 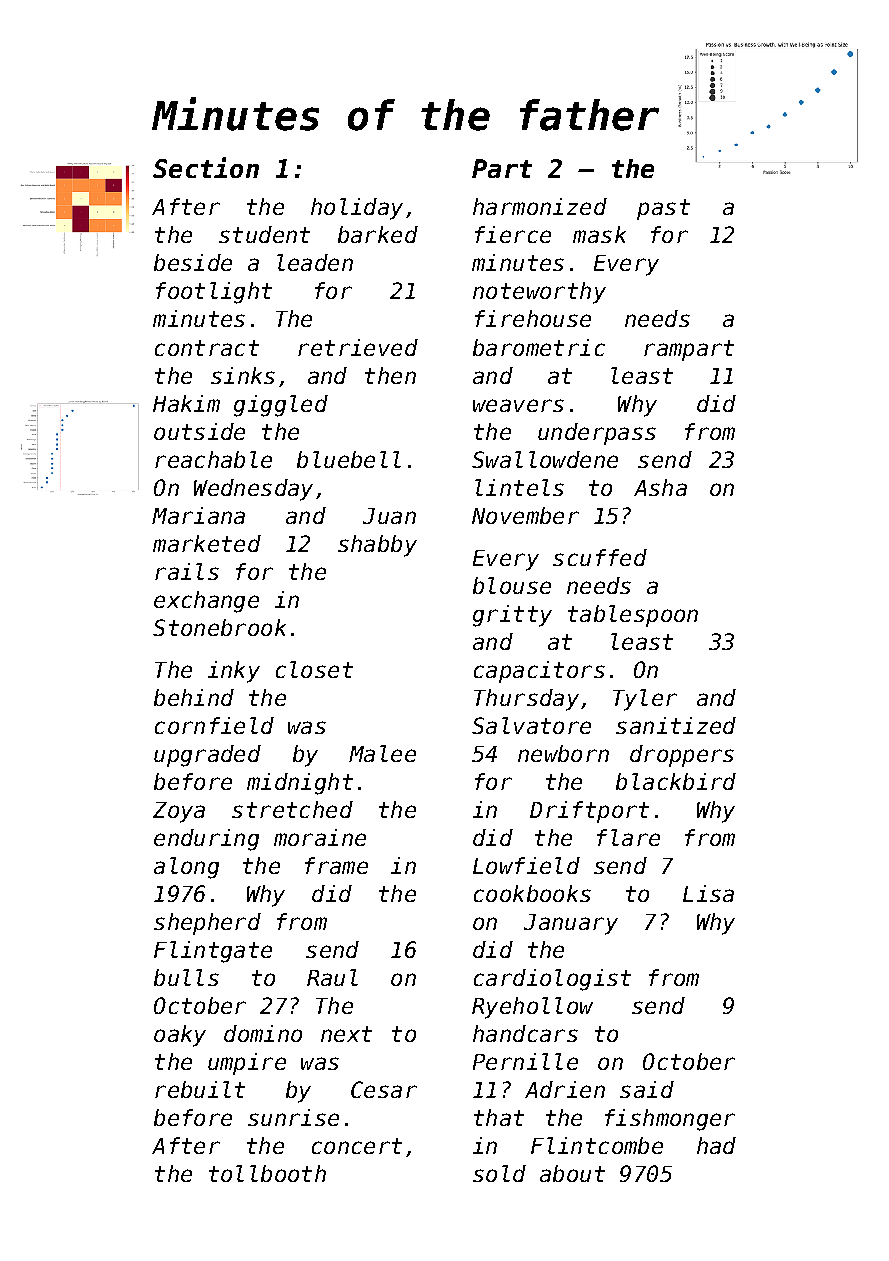 I want to click on past, so click(x=663, y=209).
